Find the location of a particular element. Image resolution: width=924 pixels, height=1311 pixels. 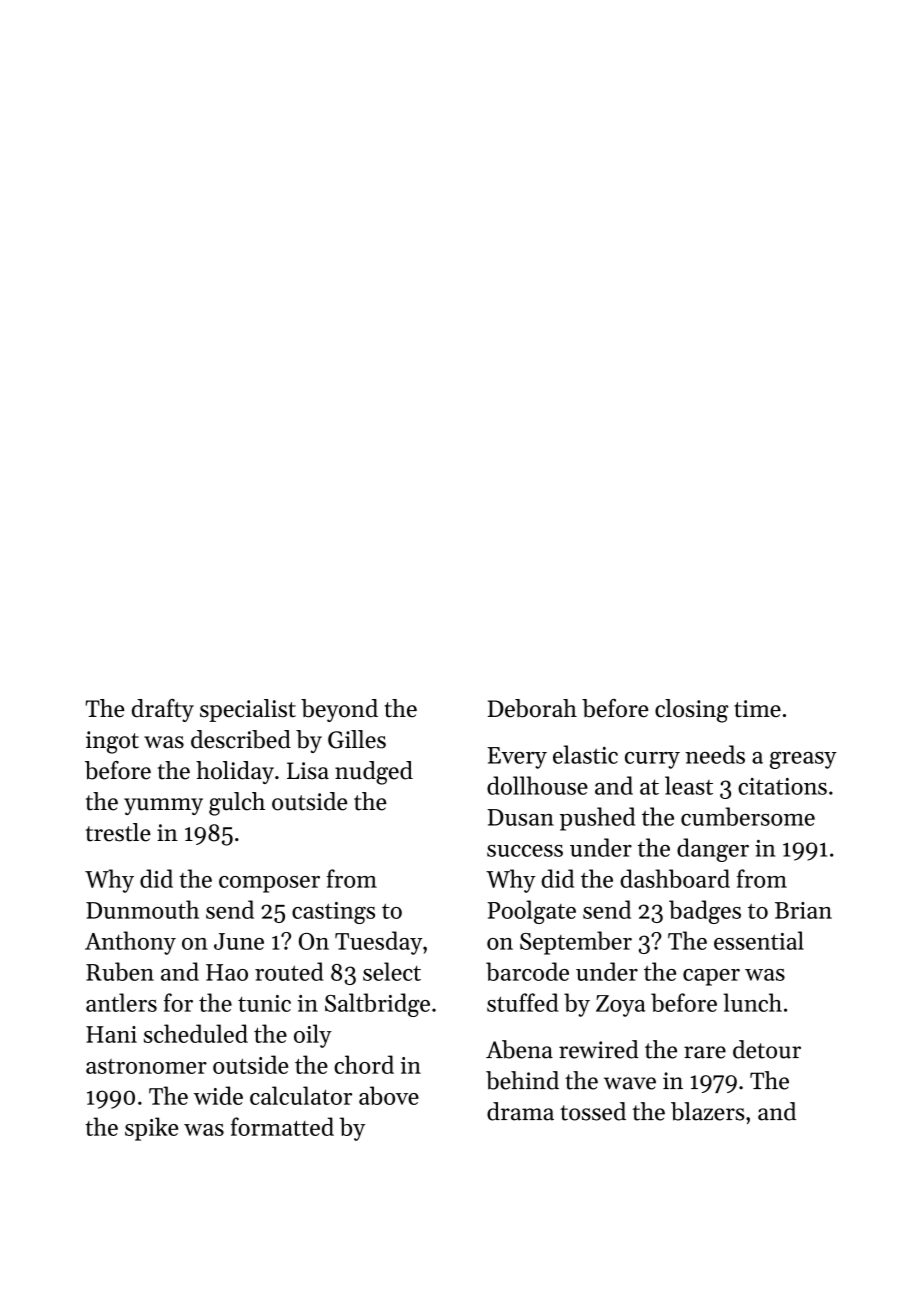

June is located at coordinates (239, 941).
